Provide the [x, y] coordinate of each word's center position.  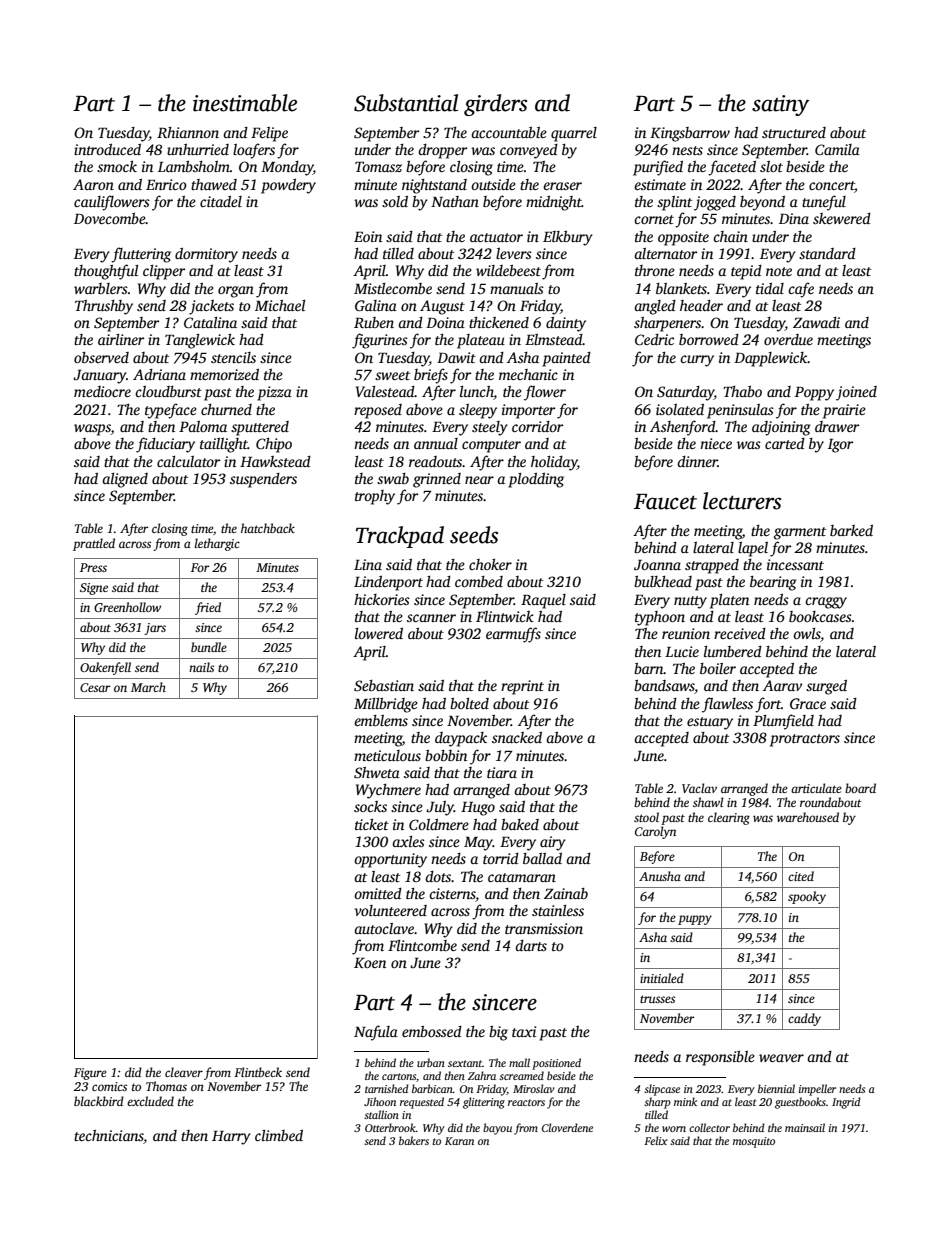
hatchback [268, 528]
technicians [109, 1137]
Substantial [406, 103]
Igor [841, 446]
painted [566, 359]
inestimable [245, 103]
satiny [780, 105]
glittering [484, 1103]
